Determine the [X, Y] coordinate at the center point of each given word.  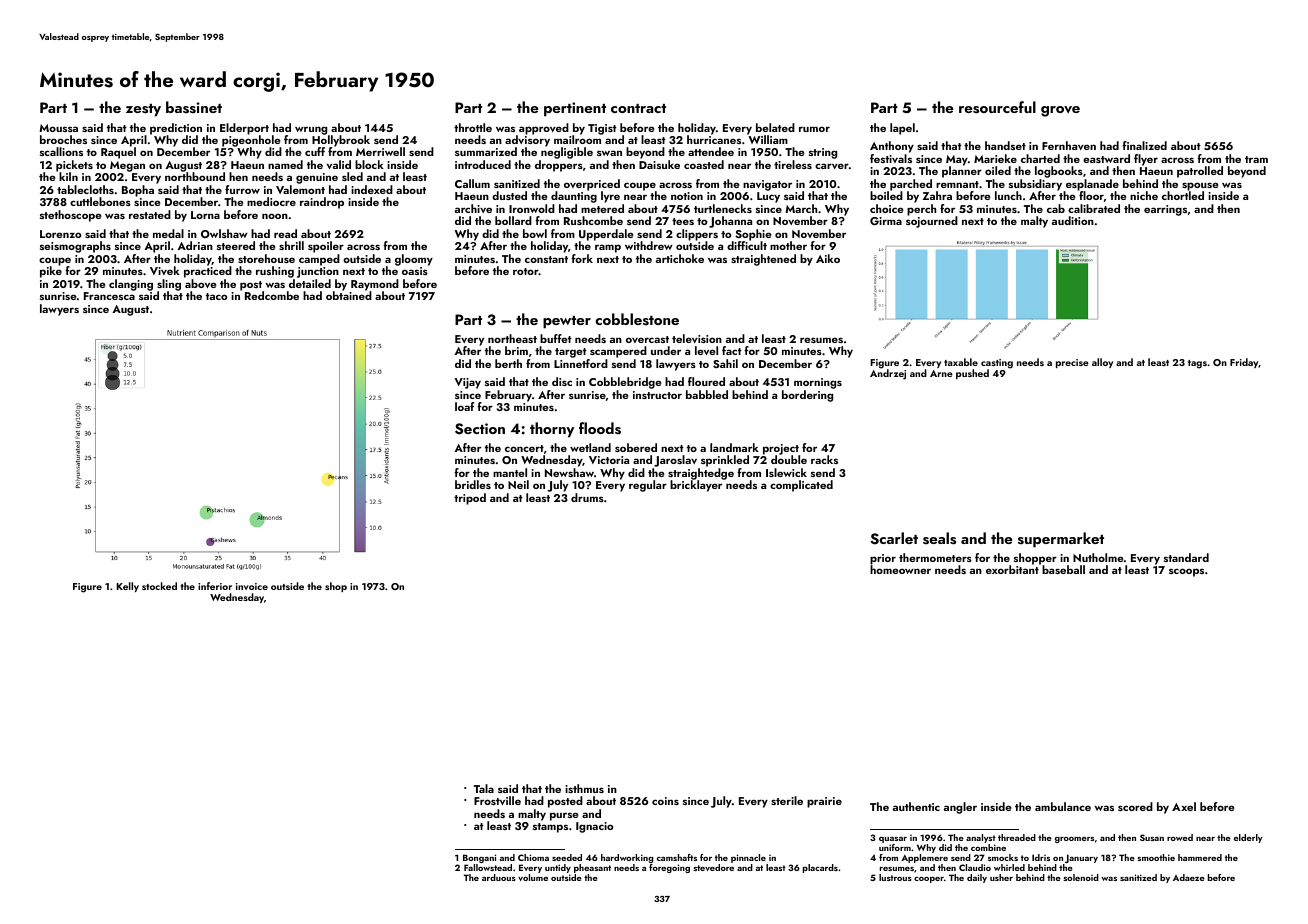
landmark [734, 447]
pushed [972, 374]
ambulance [1063, 806]
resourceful [997, 107]
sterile [787, 800]
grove [1060, 111]
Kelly [127, 587]
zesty [143, 110]
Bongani [479, 859]
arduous [499, 877]
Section [480, 429]
